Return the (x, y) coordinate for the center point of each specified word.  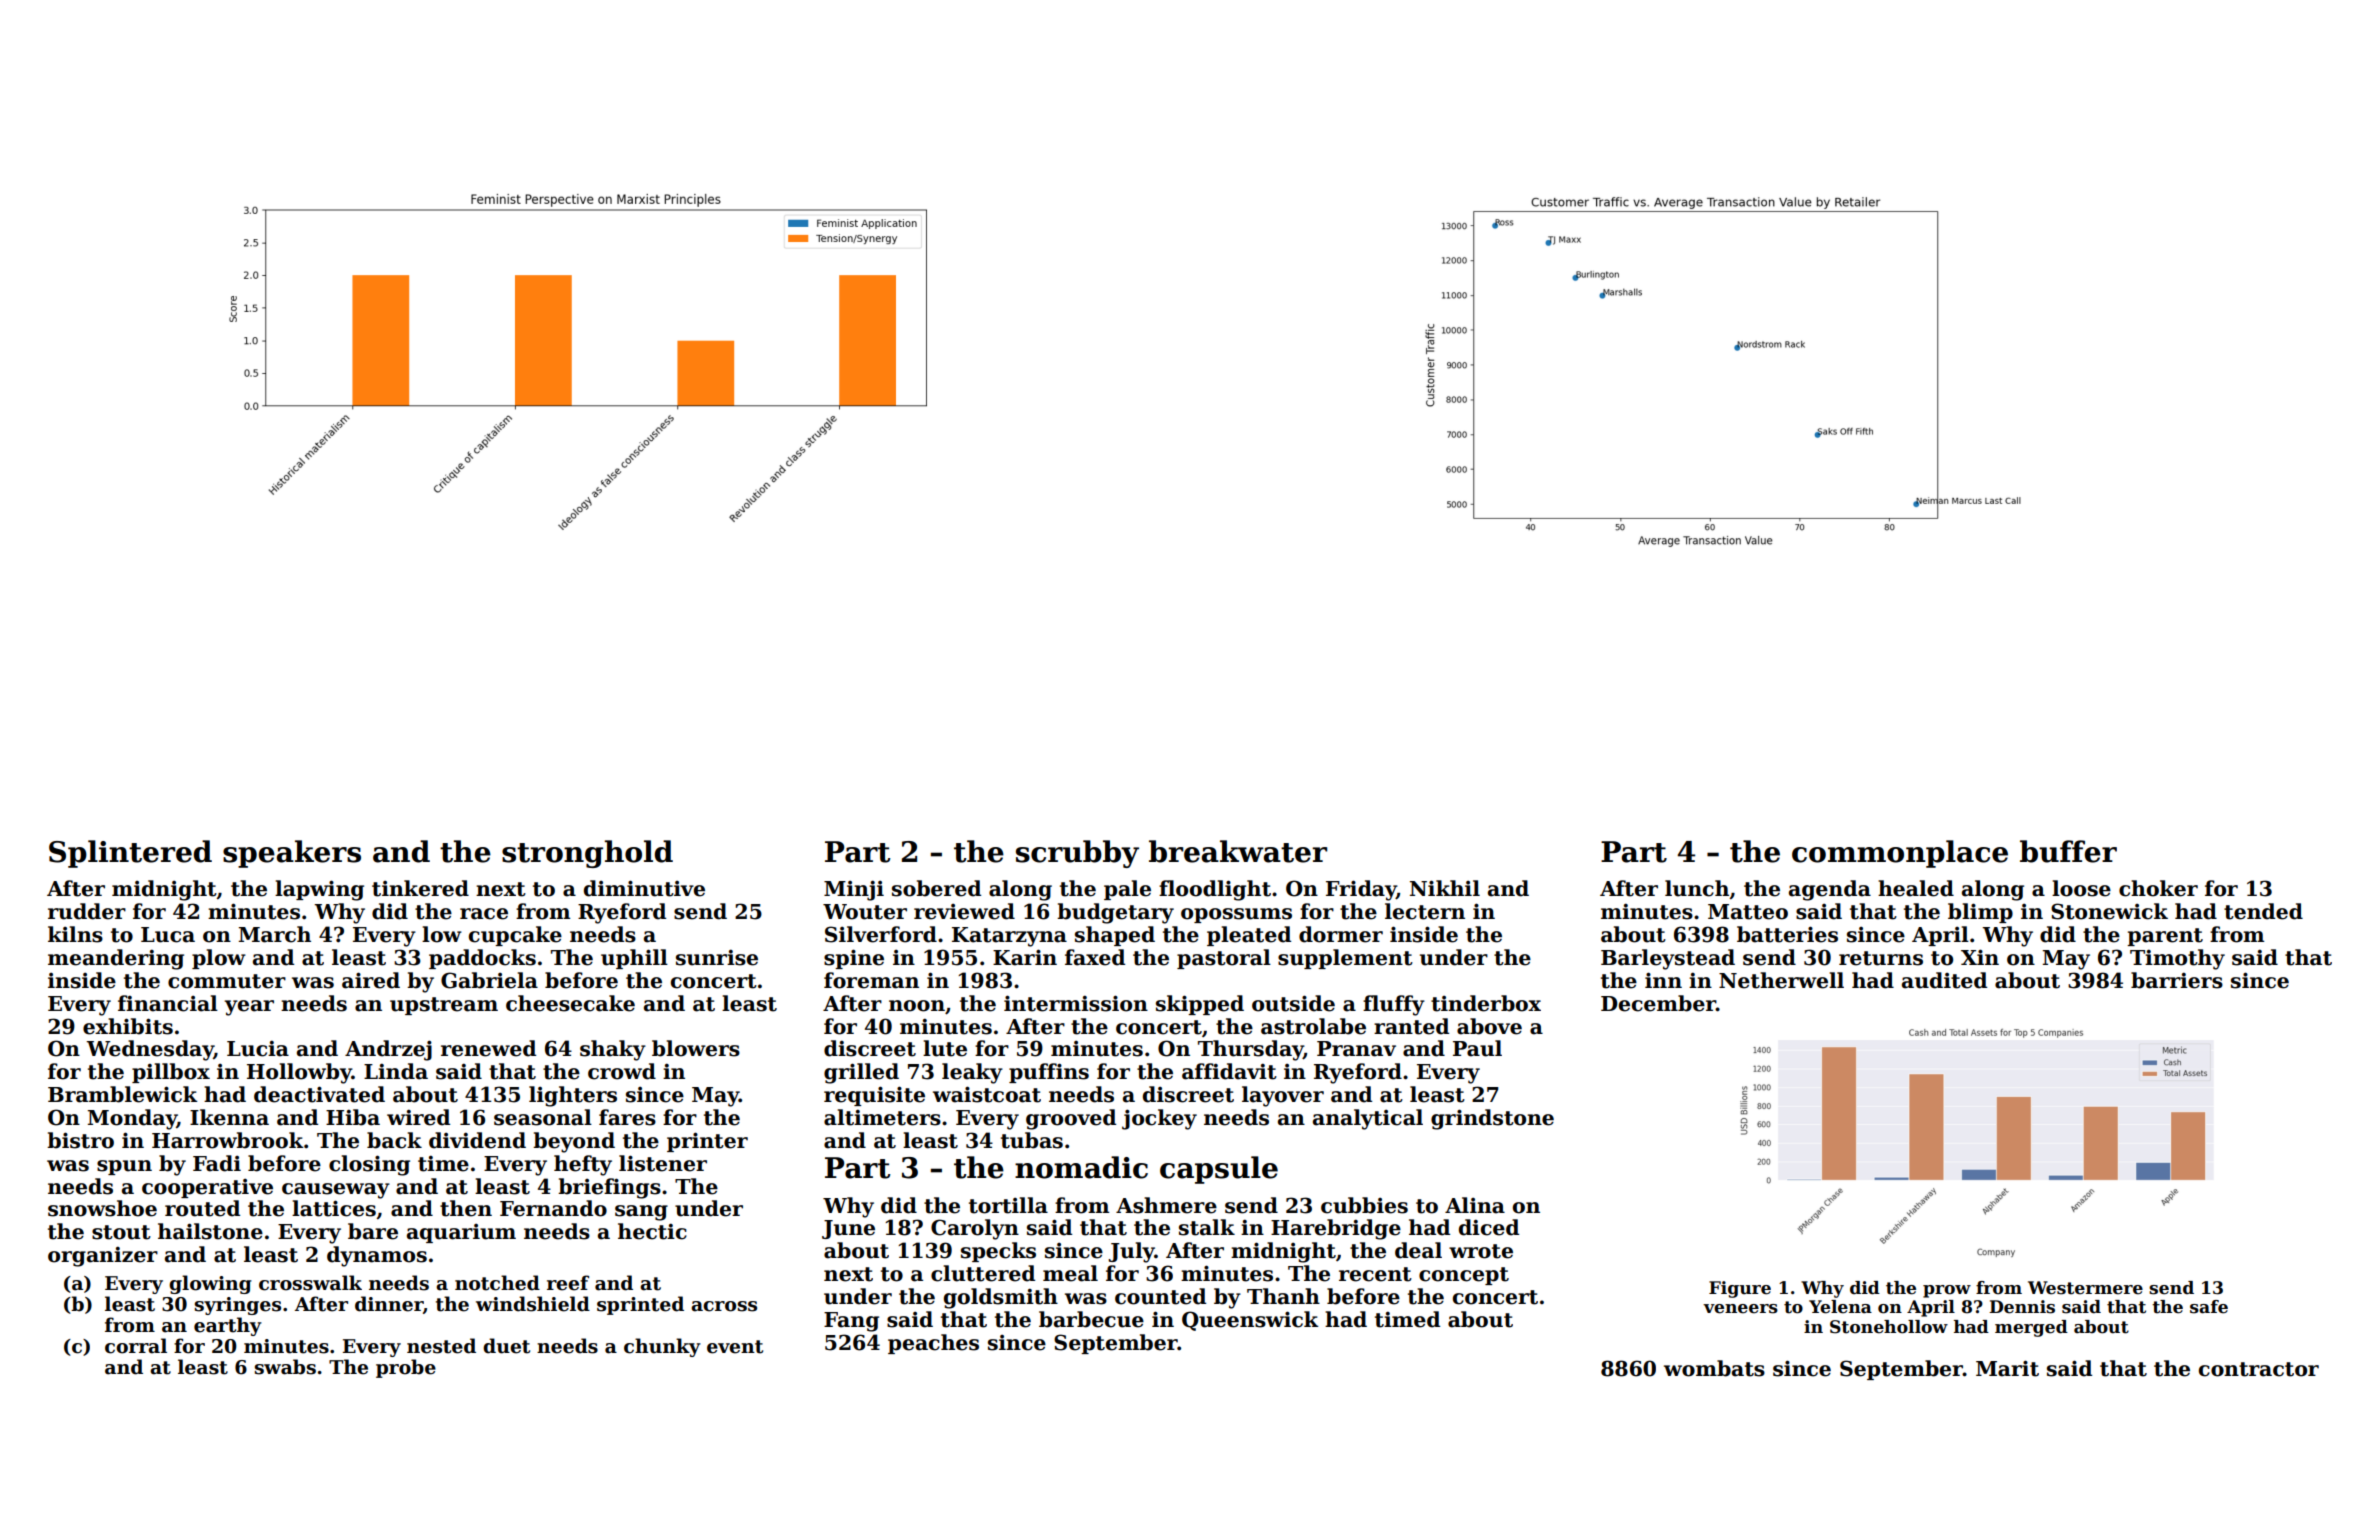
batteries (1787, 934)
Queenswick (1250, 1321)
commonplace (1900, 854)
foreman (871, 980)
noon (917, 1006)
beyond (574, 1142)
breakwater (1238, 851)
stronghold (587, 854)
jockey (1159, 1119)
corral (136, 1346)
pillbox (171, 1073)
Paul (1477, 1048)
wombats (1714, 1368)
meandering (116, 959)
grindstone (1492, 1119)
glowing (210, 1284)
